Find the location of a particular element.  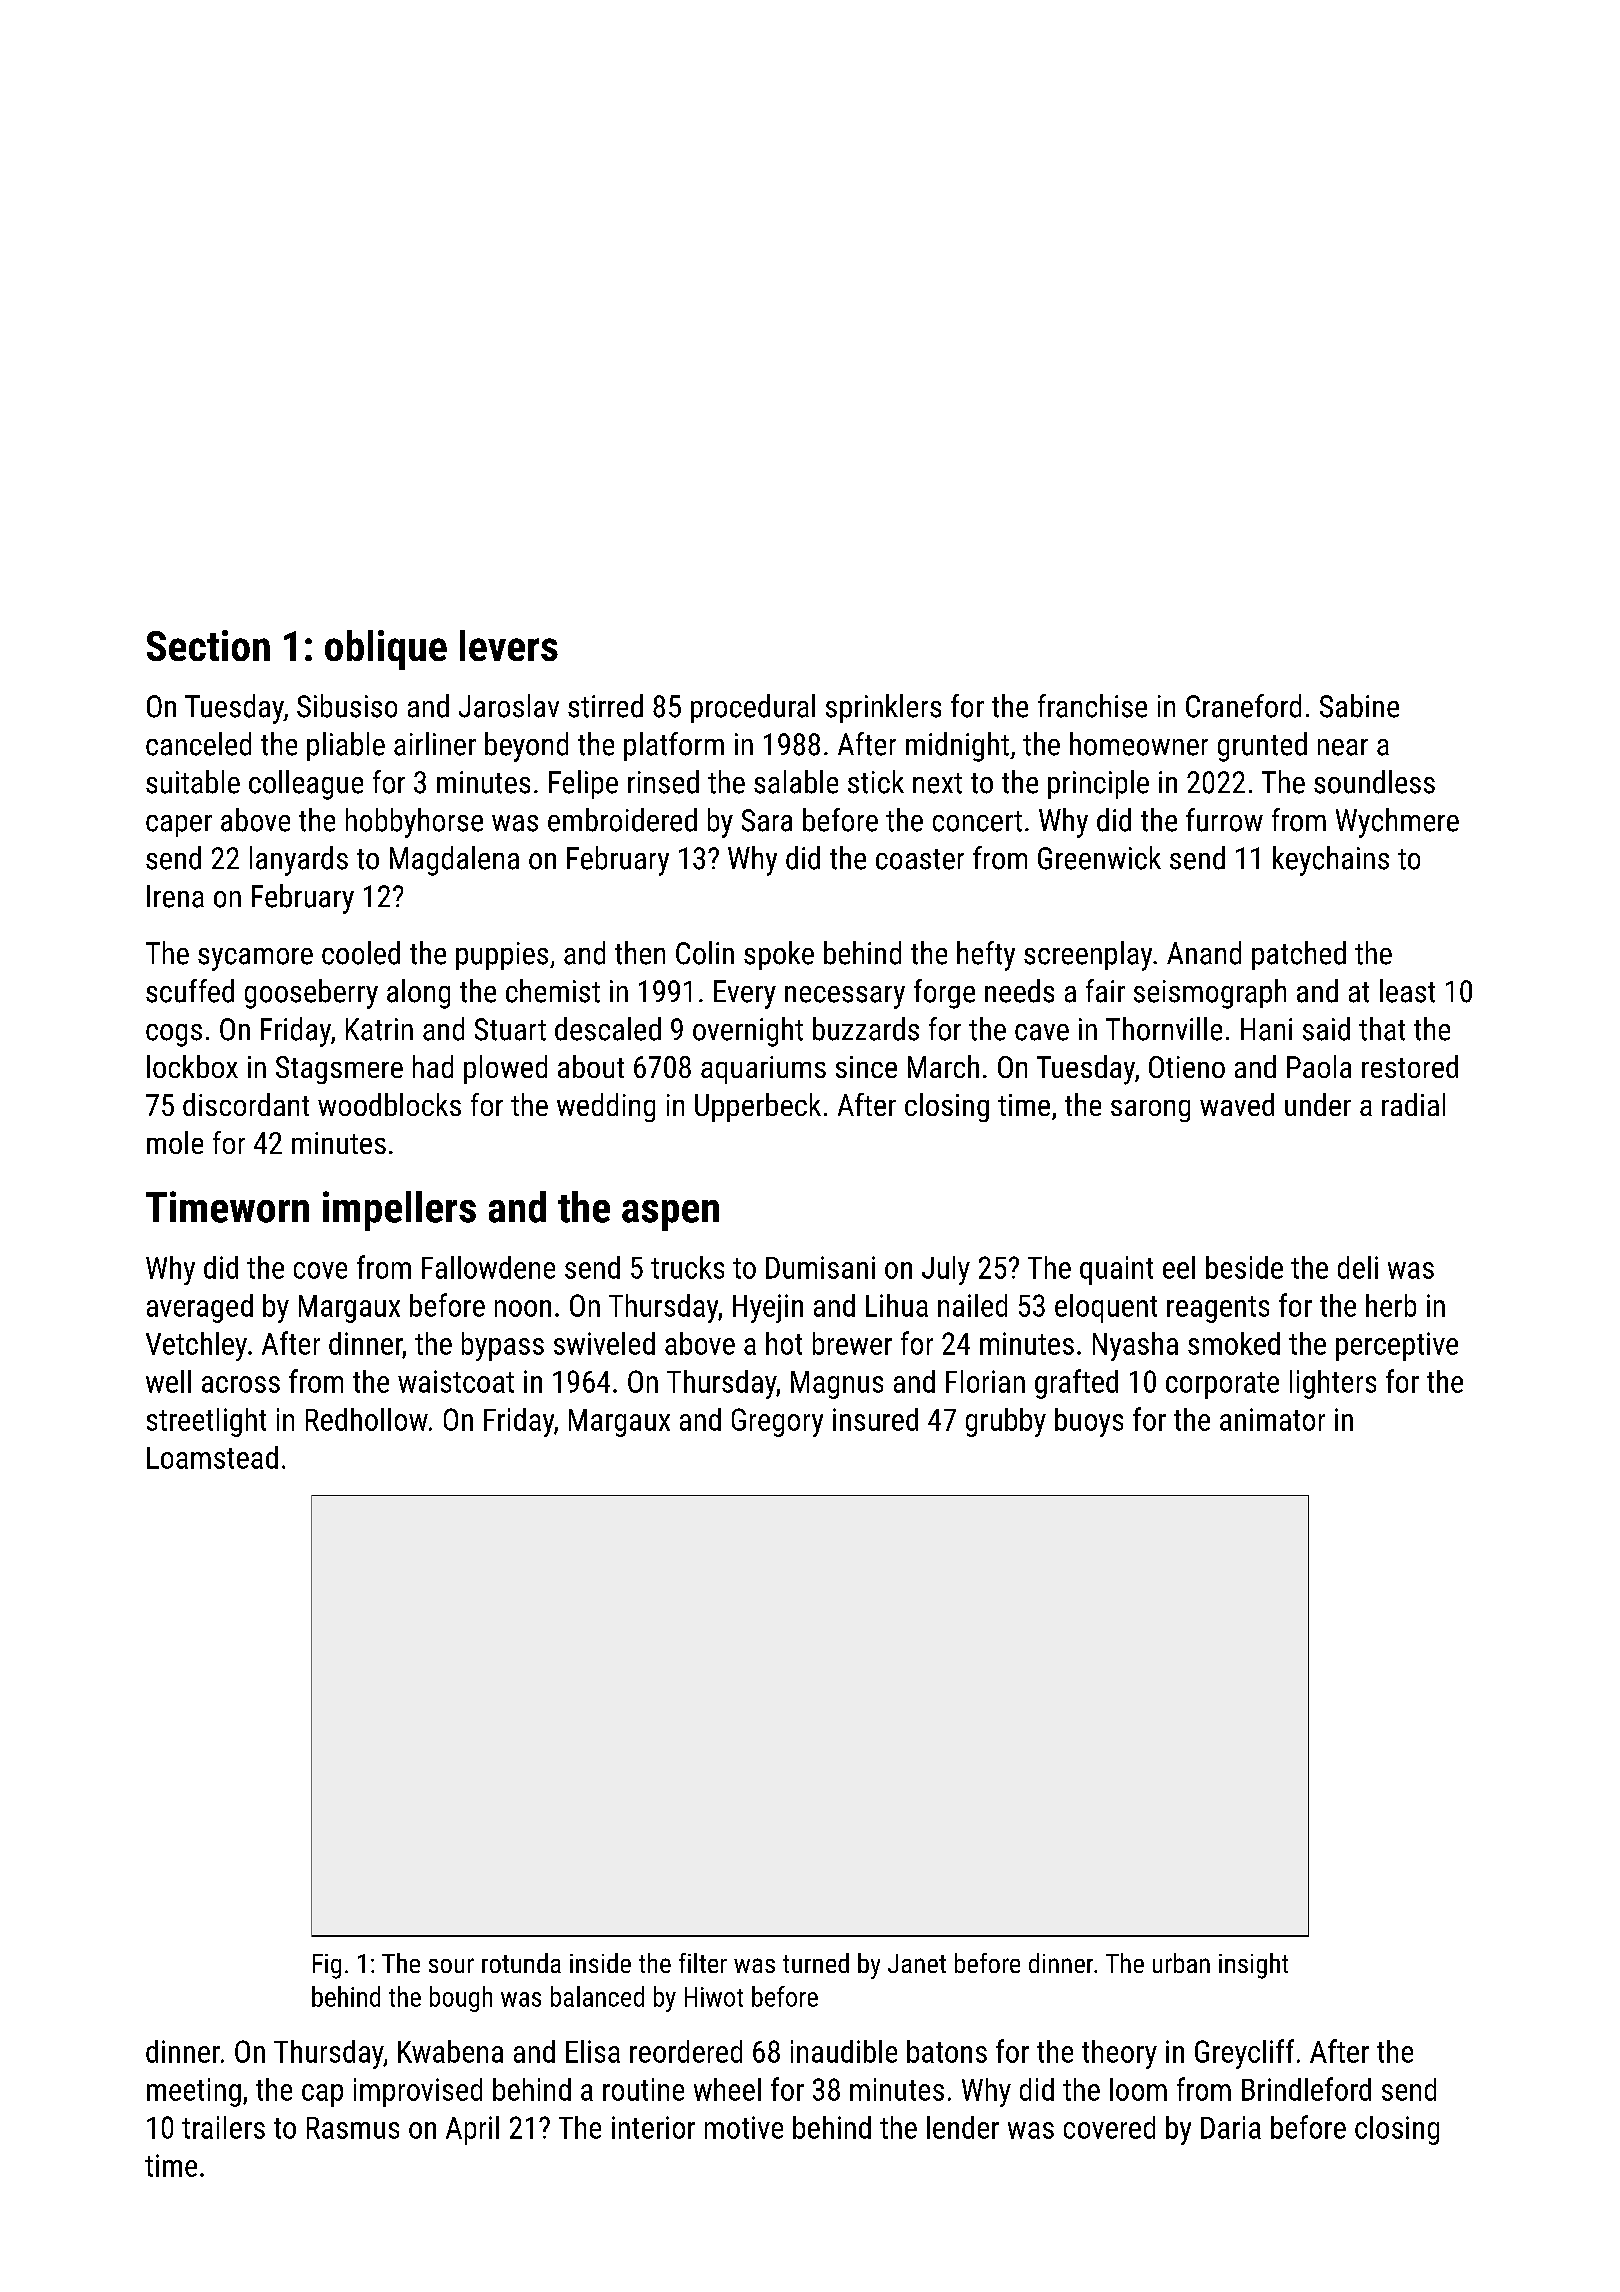

discordant is located at coordinates (246, 1104).
